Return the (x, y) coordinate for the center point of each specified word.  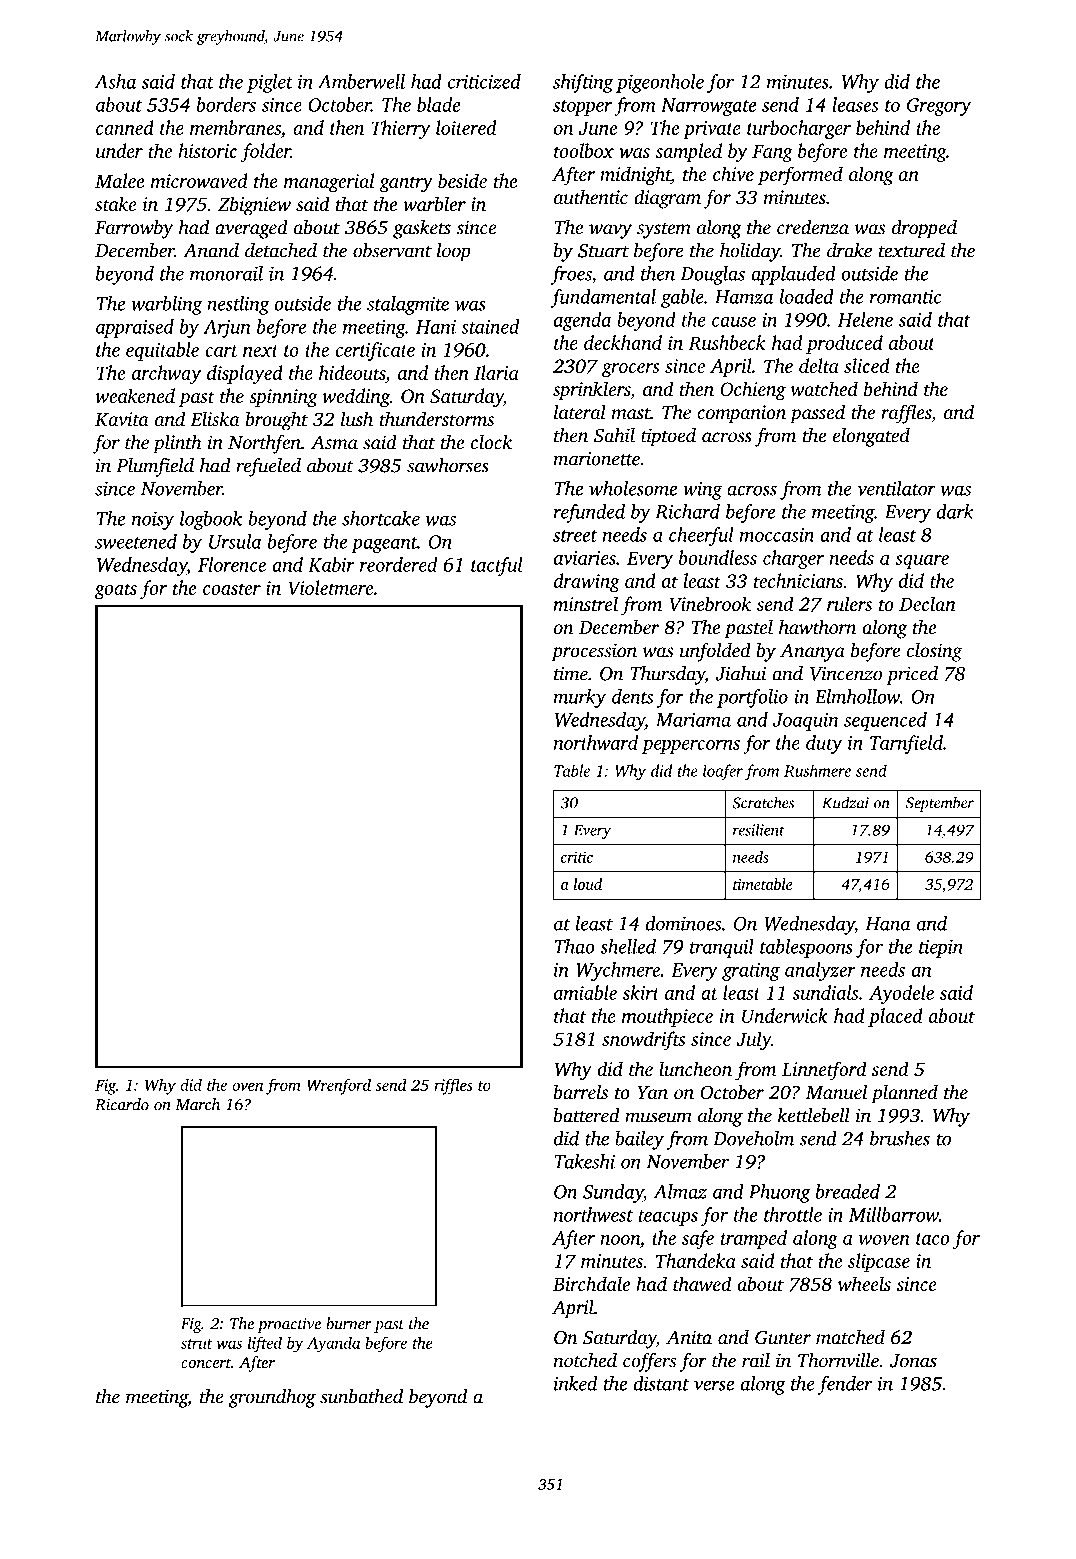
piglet (270, 83)
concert (206, 1363)
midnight (635, 176)
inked (575, 1383)
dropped (924, 229)
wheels (864, 1283)
